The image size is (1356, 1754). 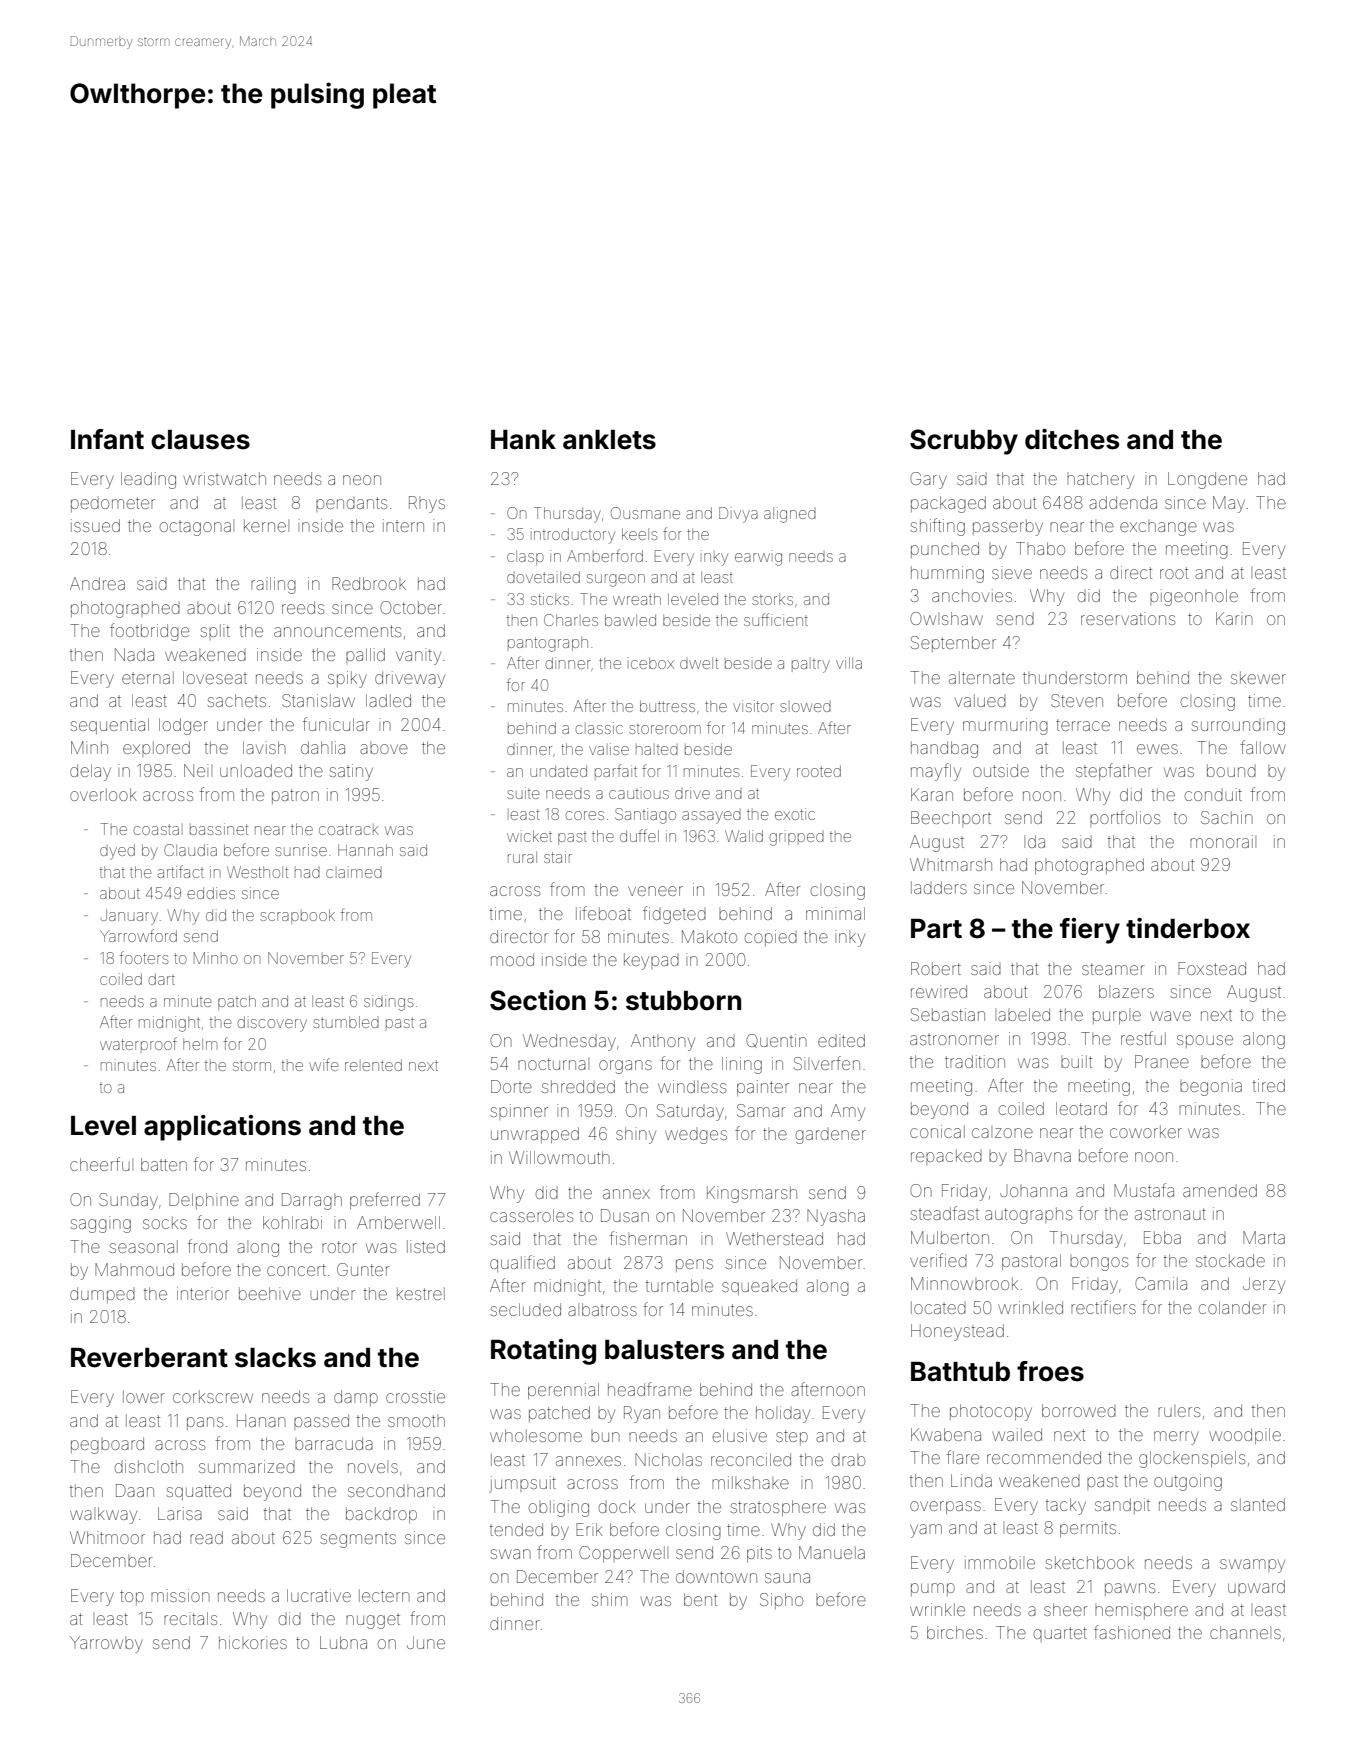 What do you see at coordinates (617, 1506) in the image?
I see `dock` at bounding box center [617, 1506].
